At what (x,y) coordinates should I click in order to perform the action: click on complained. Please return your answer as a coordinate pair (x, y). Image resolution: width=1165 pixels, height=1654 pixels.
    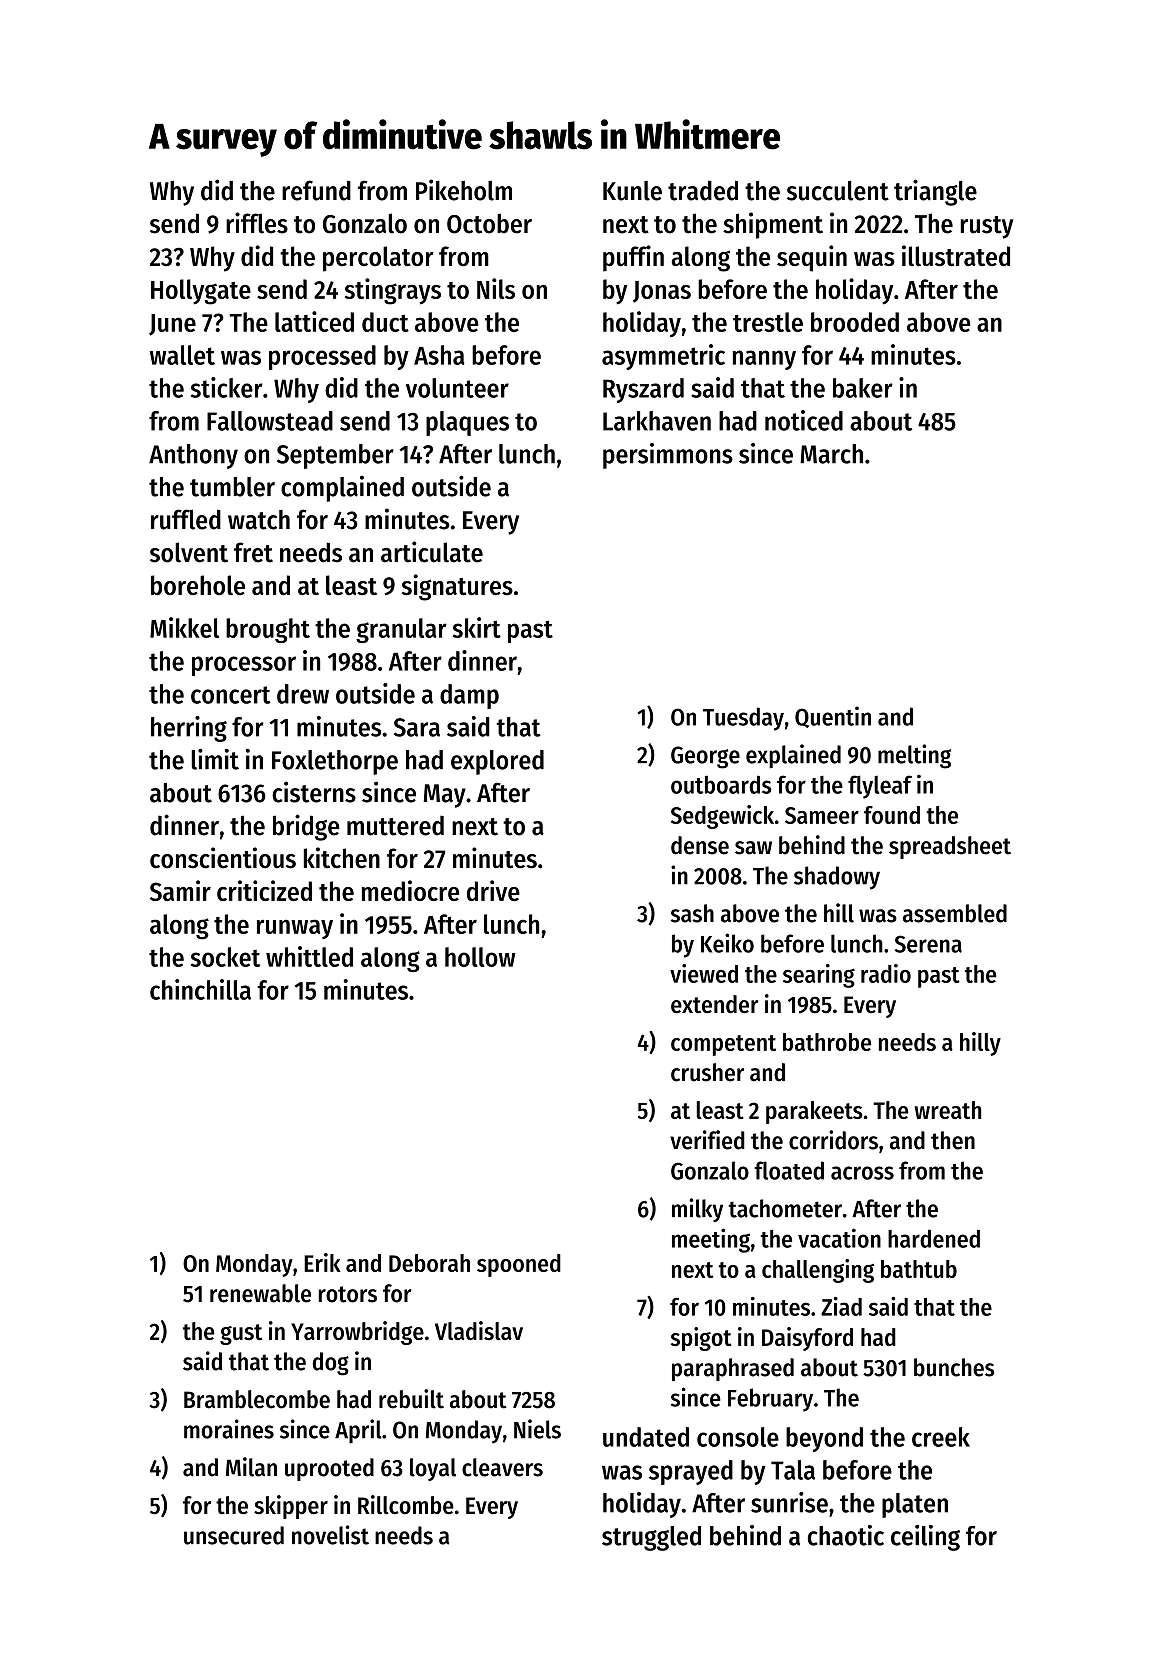
    Looking at the image, I should click on (342, 489).
